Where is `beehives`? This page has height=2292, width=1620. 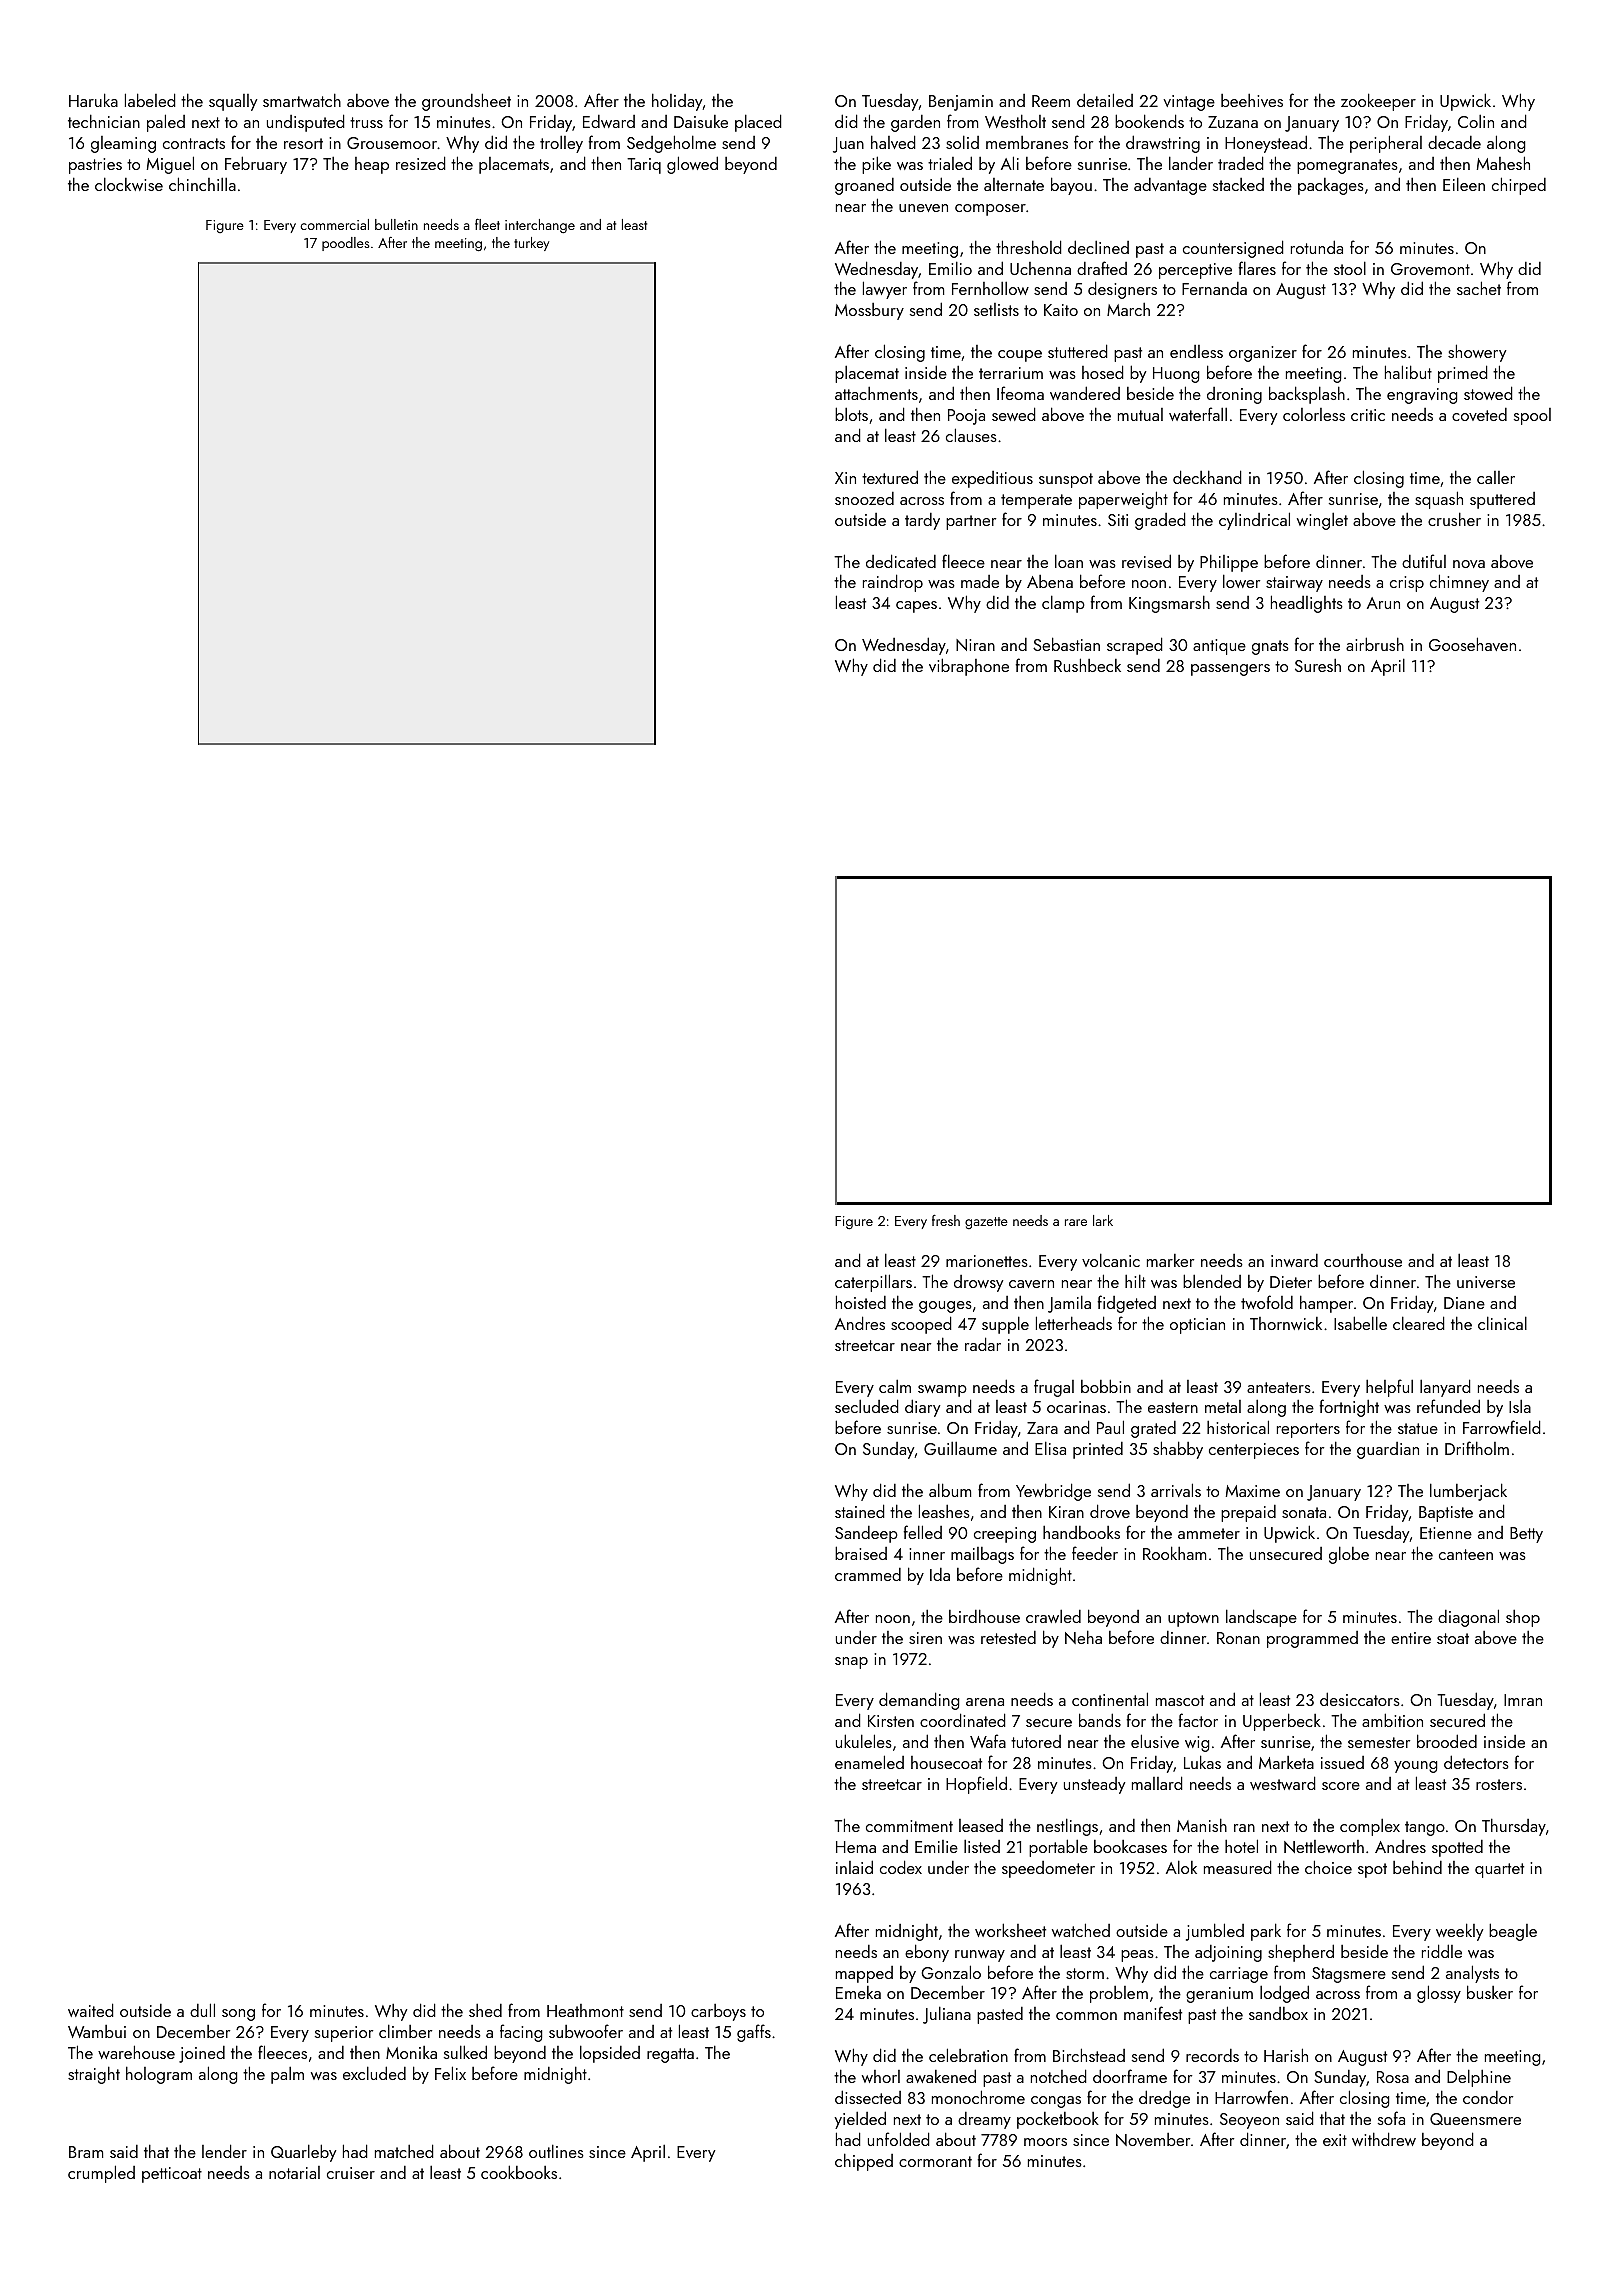 beehives is located at coordinates (1252, 100).
